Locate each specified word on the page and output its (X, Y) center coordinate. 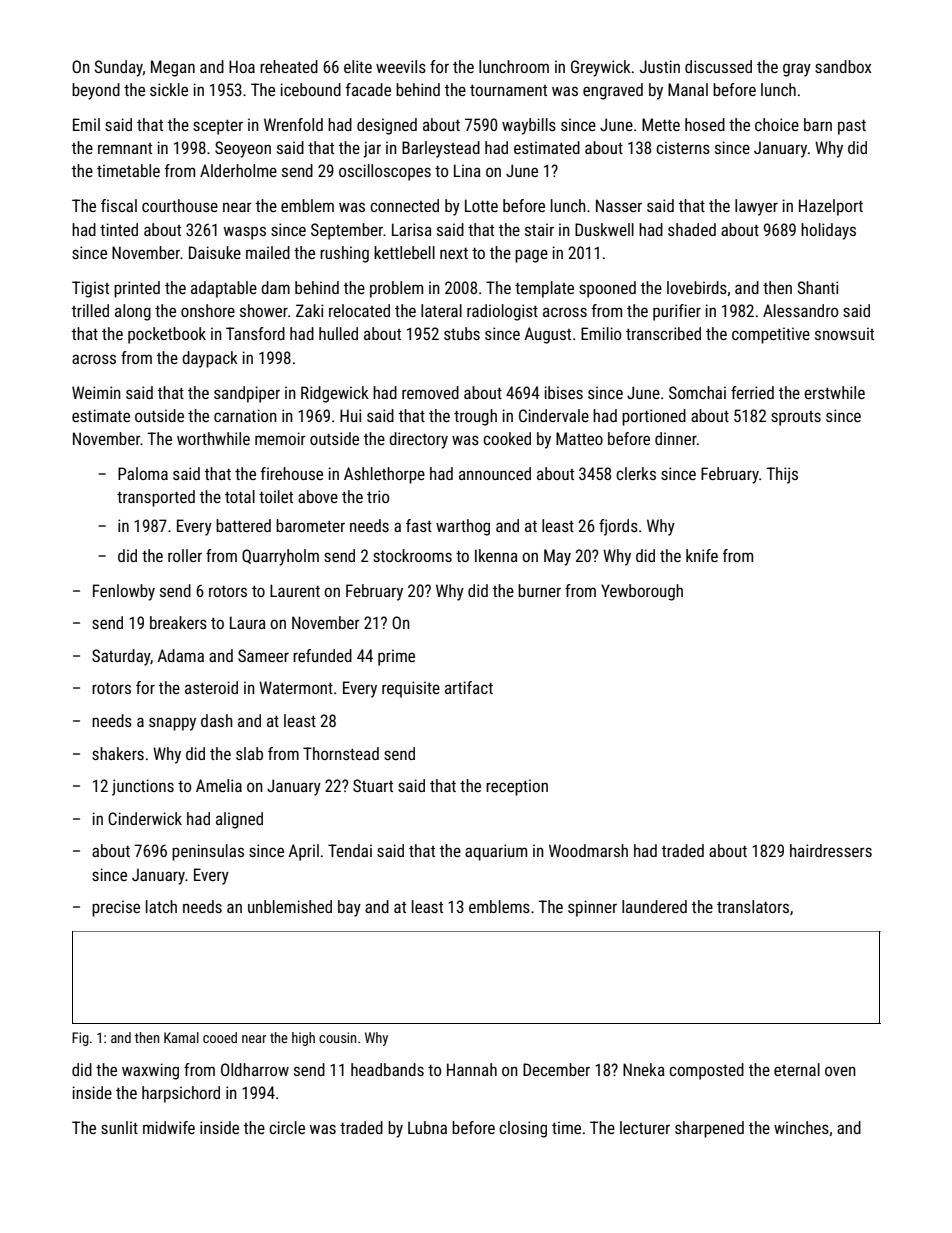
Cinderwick (145, 818)
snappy (172, 724)
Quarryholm (280, 557)
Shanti (817, 287)
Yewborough (642, 592)
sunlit (119, 1127)
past (852, 127)
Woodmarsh (588, 850)
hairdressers (831, 850)
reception (517, 787)
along (133, 312)
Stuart (373, 785)
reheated (289, 66)
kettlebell (404, 252)
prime (396, 657)
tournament (508, 90)
